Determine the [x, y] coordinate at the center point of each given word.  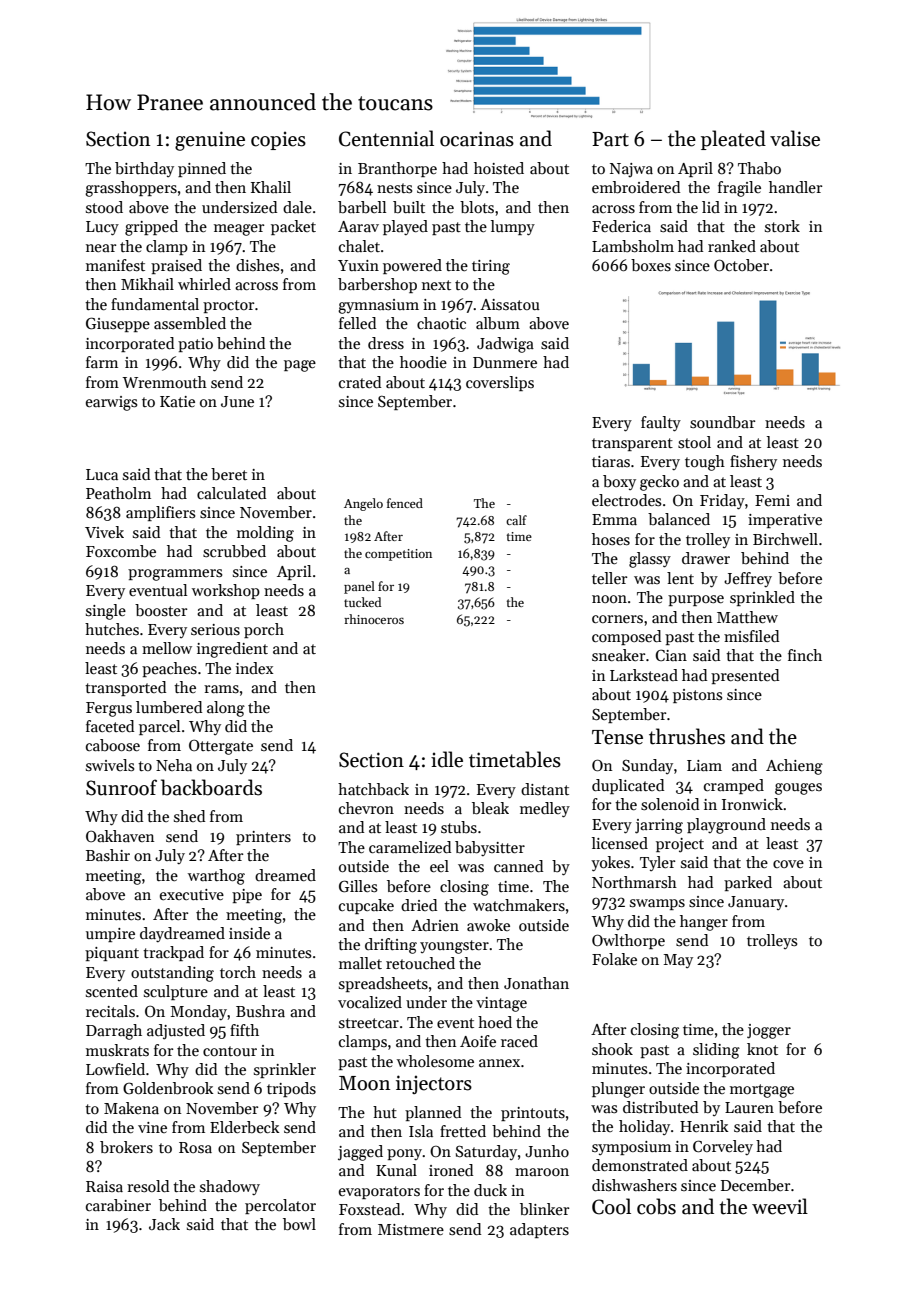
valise [795, 138]
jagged [360, 1153]
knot [762, 1049]
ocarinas [477, 139]
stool [694, 442]
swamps [657, 904]
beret [229, 474]
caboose [113, 745]
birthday [144, 169]
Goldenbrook [168, 1088]
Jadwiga [505, 345]
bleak [490, 808]
